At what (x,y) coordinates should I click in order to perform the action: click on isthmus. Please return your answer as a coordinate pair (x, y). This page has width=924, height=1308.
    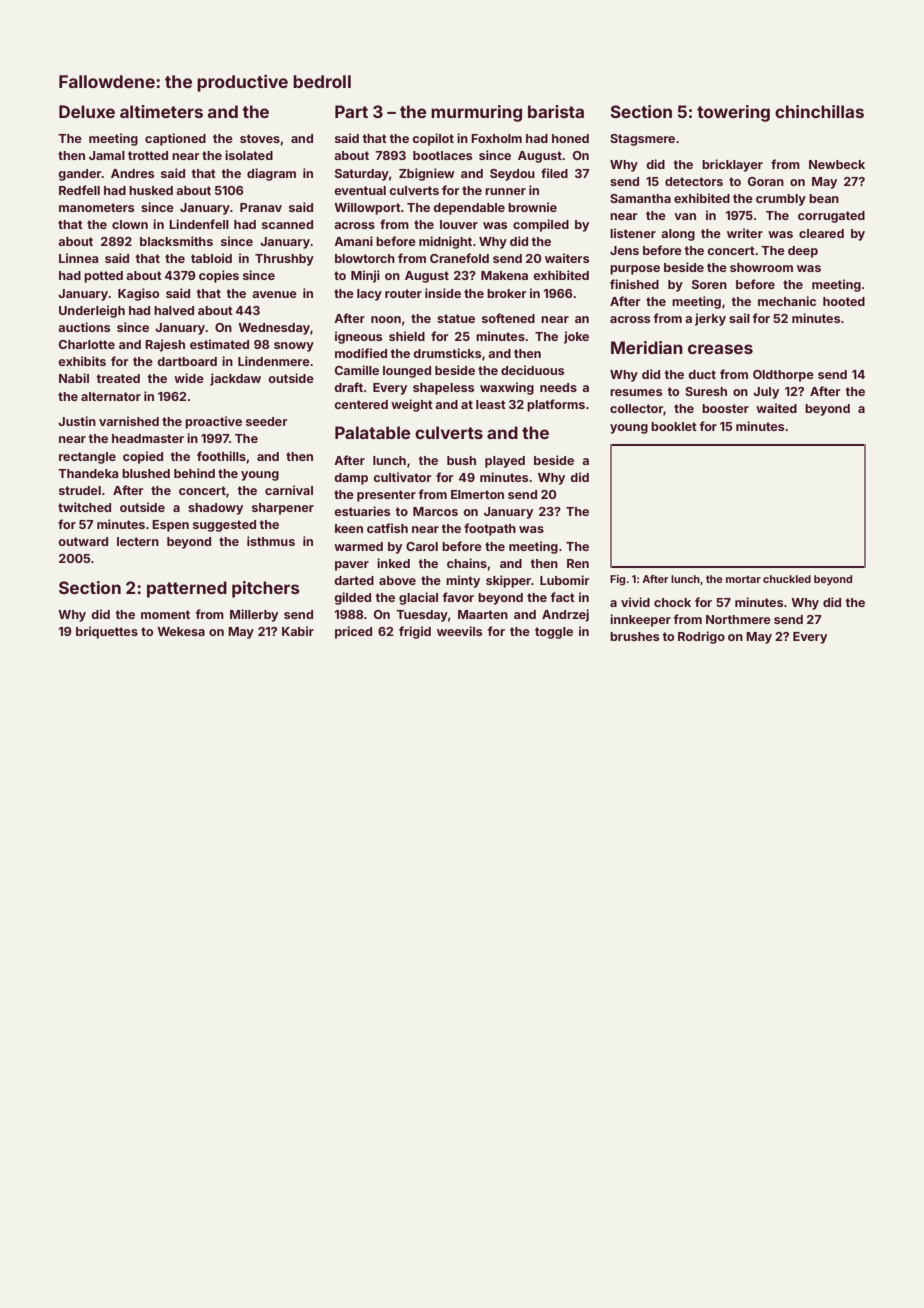
    Looking at the image, I should click on (271, 541).
